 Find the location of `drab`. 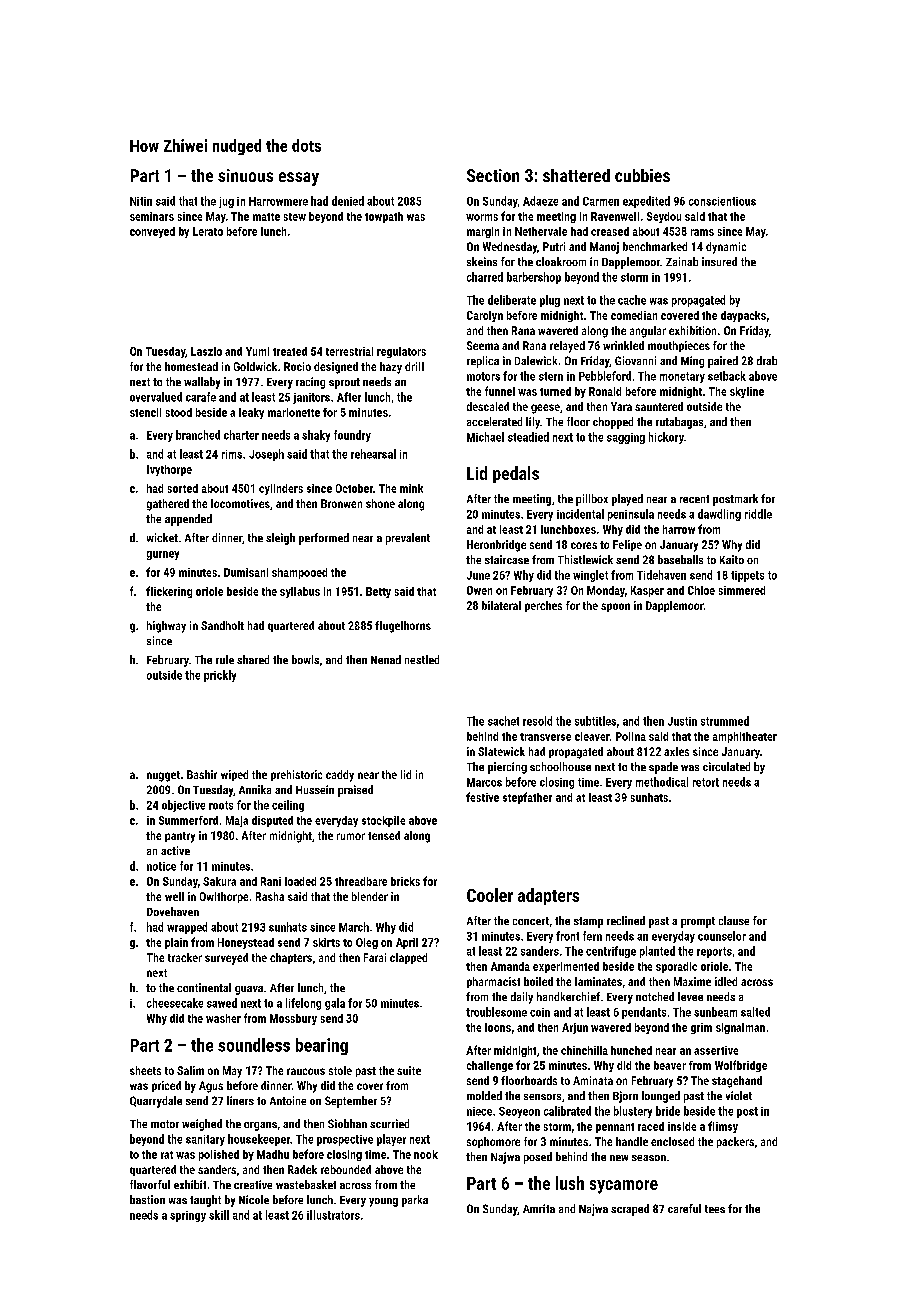

drab is located at coordinates (767, 360).
